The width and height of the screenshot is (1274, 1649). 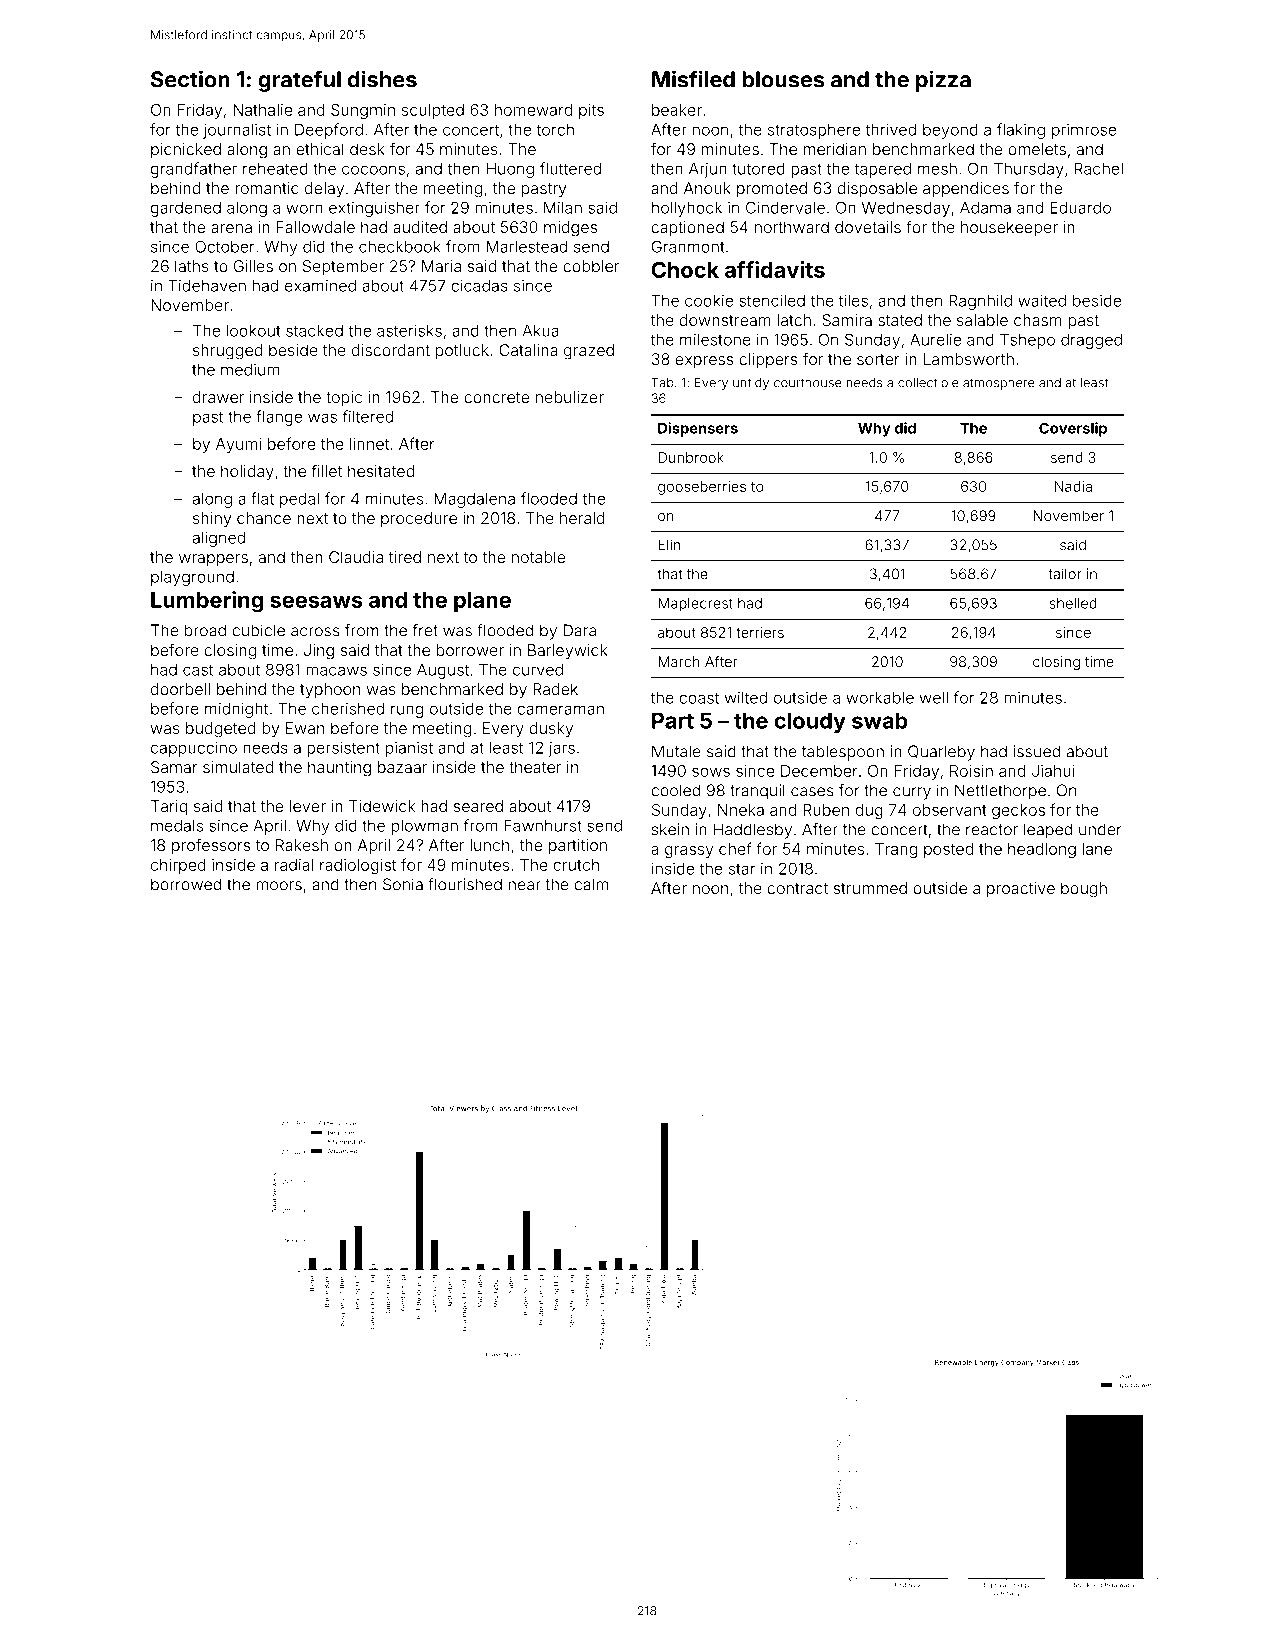 What do you see at coordinates (348, 708) in the screenshot?
I see `cherished` at bounding box center [348, 708].
